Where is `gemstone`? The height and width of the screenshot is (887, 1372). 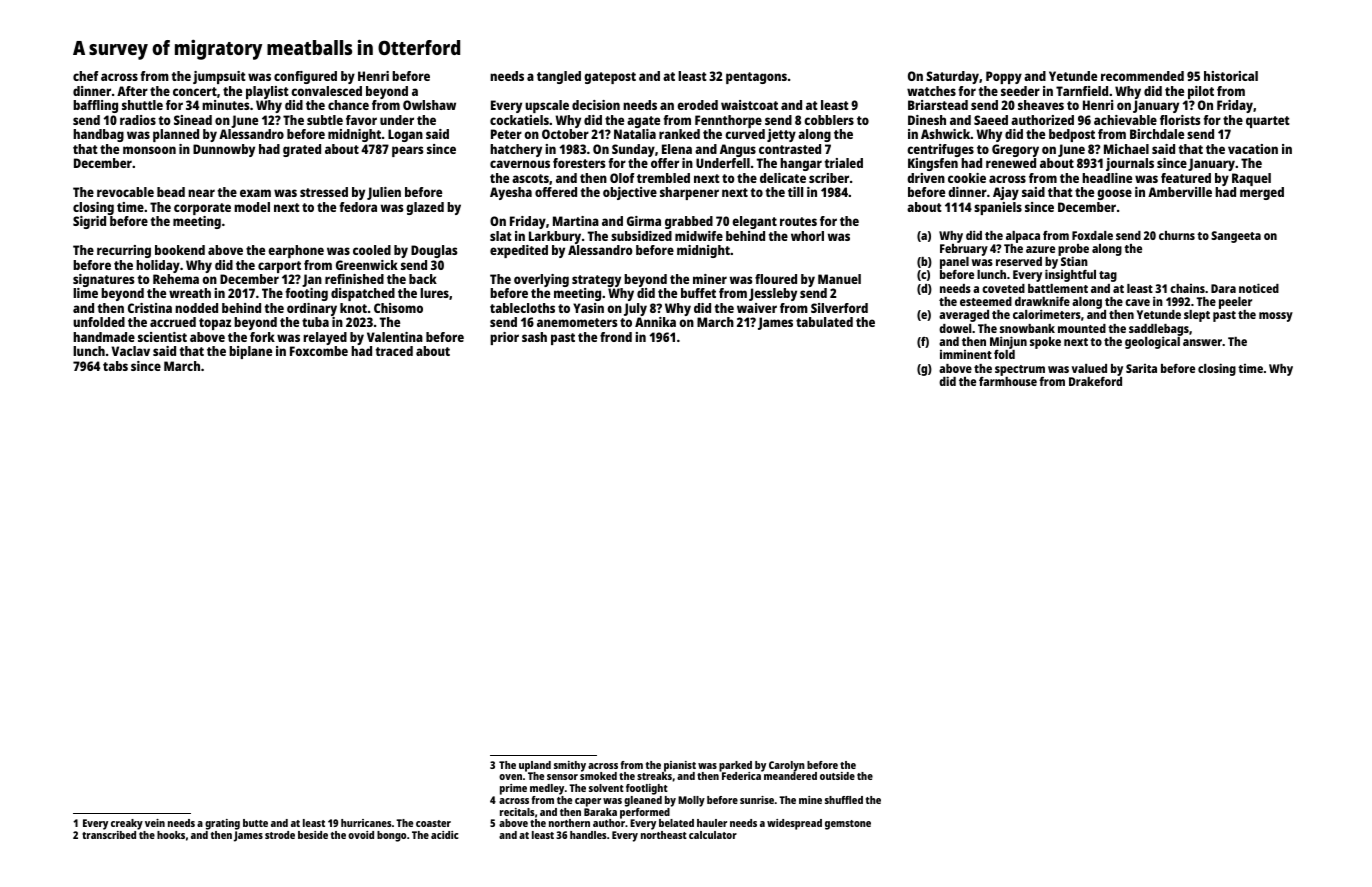 gemstone is located at coordinates (848, 825).
